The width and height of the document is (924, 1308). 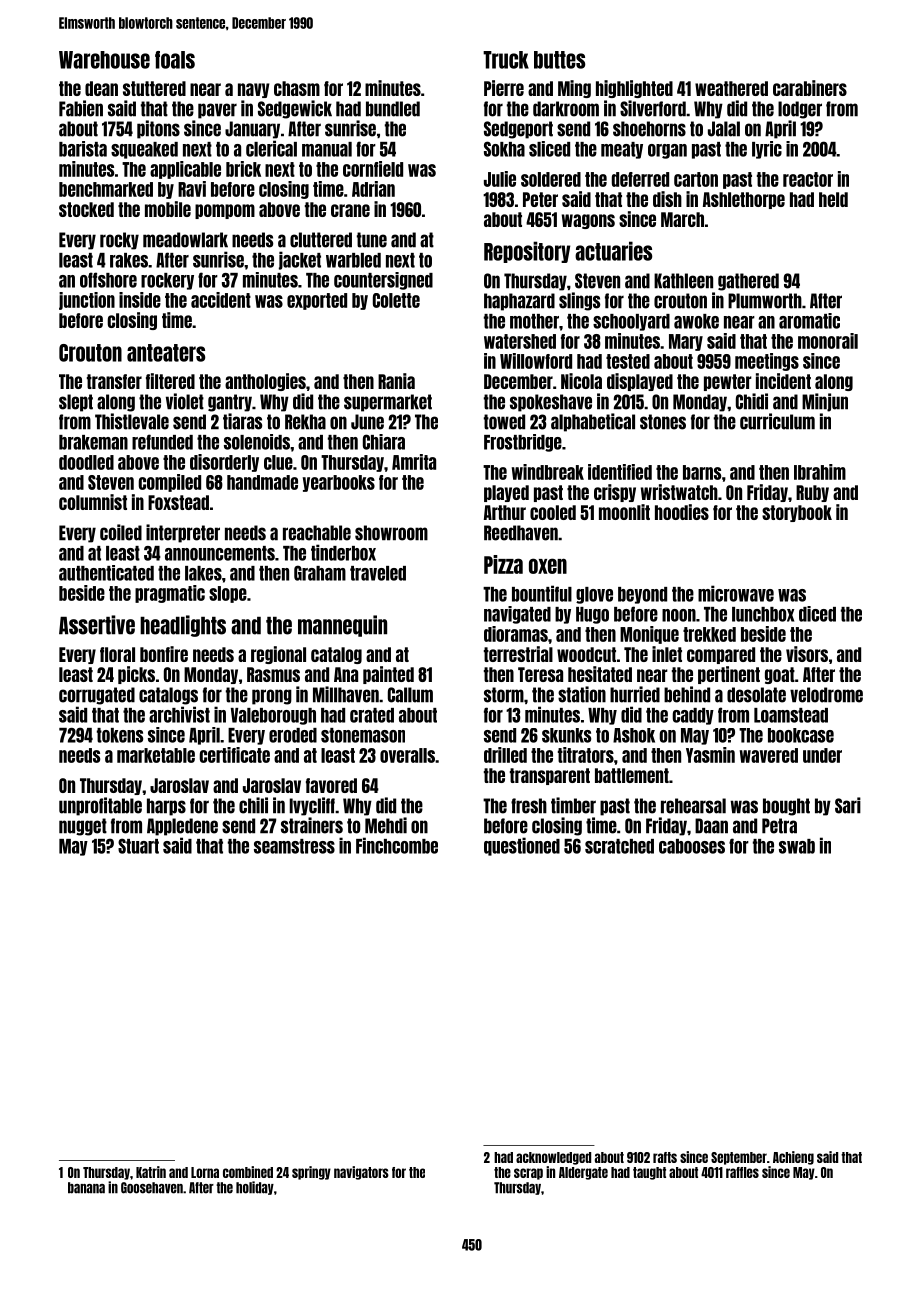 What do you see at coordinates (748, 282) in the document?
I see `gathered` at bounding box center [748, 282].
